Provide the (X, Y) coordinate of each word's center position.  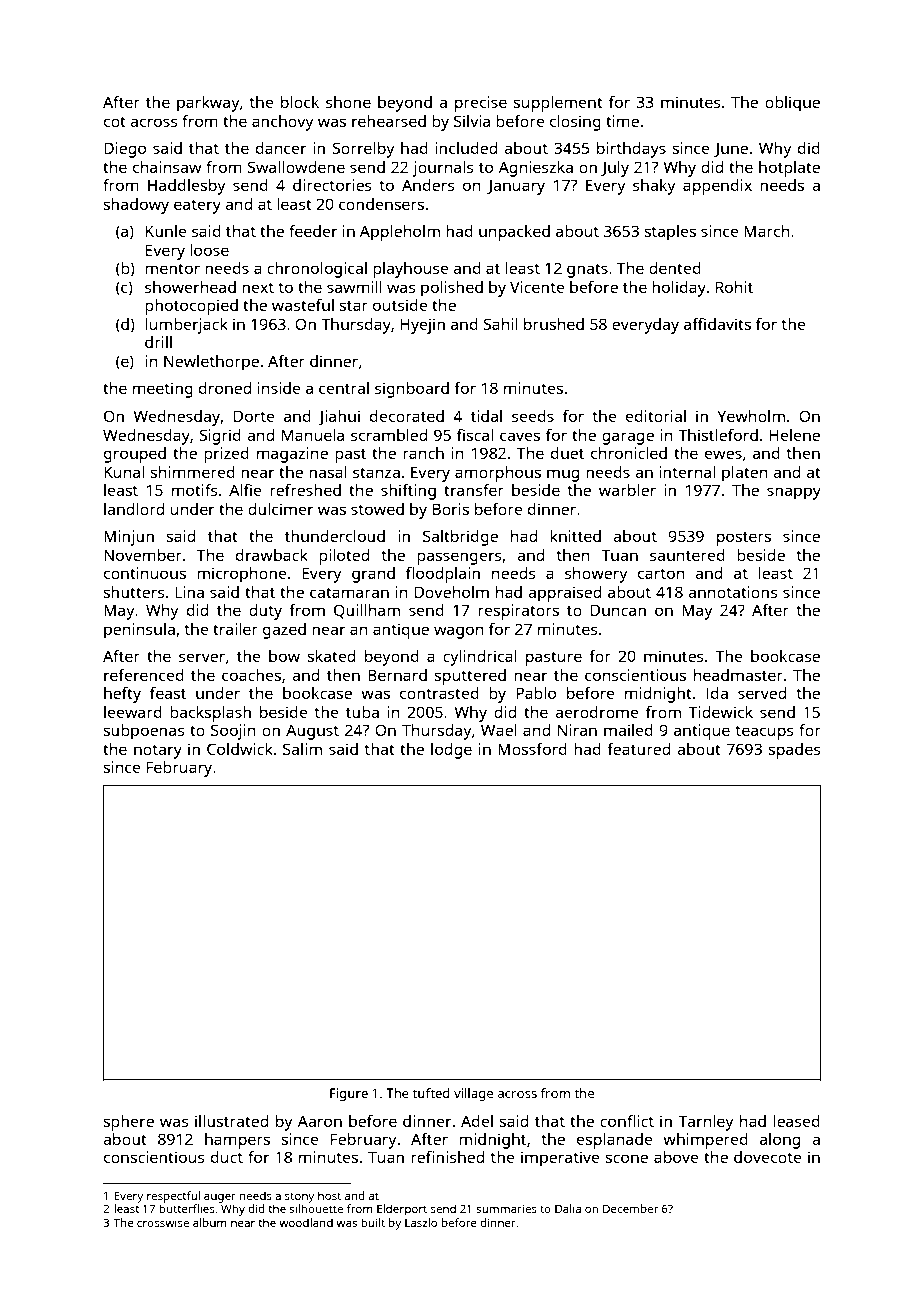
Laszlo (421, 1222)
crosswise (163, 1222)
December (630, 1208)
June (731, 149)
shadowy (136, 206)
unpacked (514, 233)
